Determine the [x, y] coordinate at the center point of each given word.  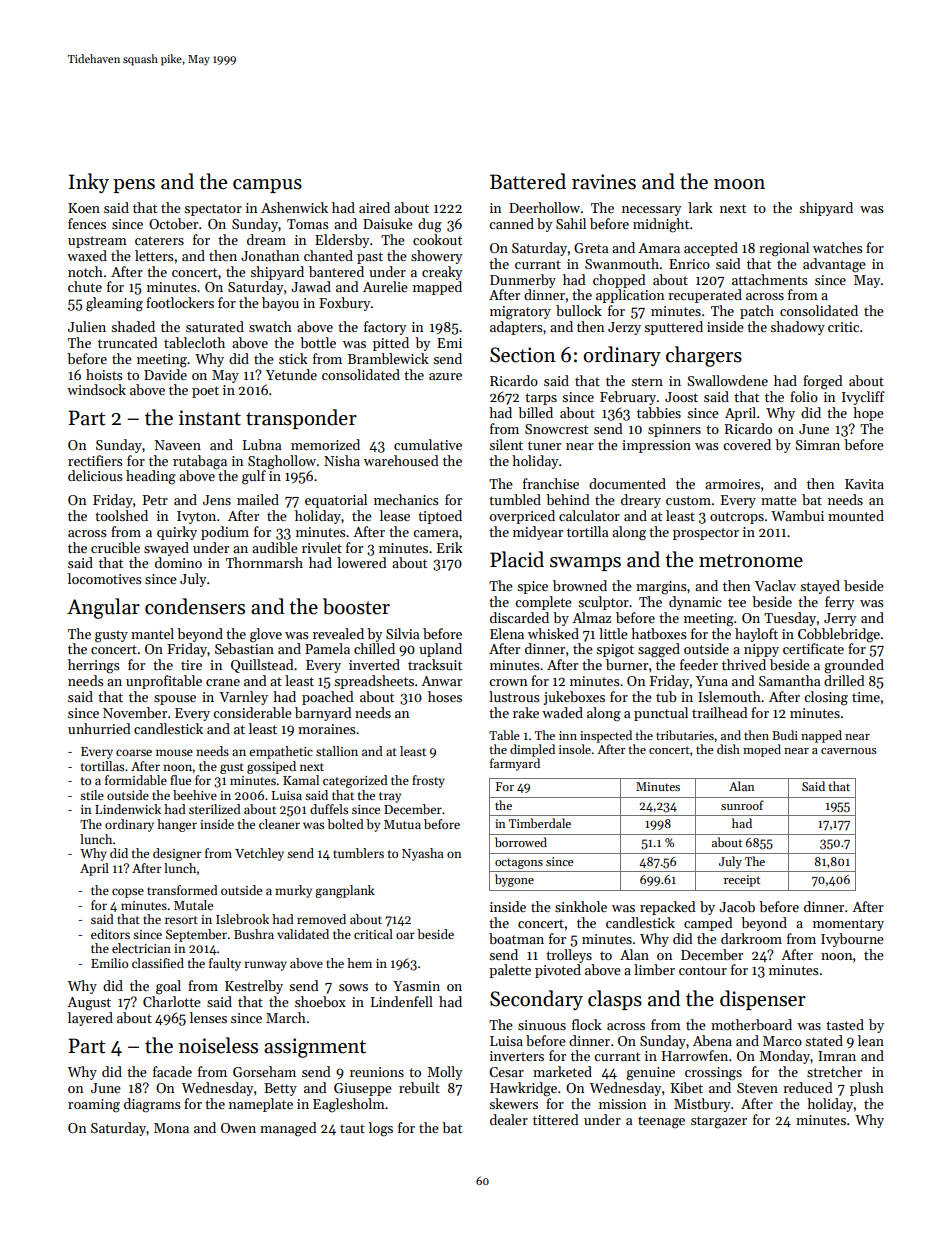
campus [267, 186]
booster [356, 606]
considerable [252, 712]
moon [739, 184]
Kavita [864, 484]
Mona [171, 1128]
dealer [509, 1119]
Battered [528, 181]
